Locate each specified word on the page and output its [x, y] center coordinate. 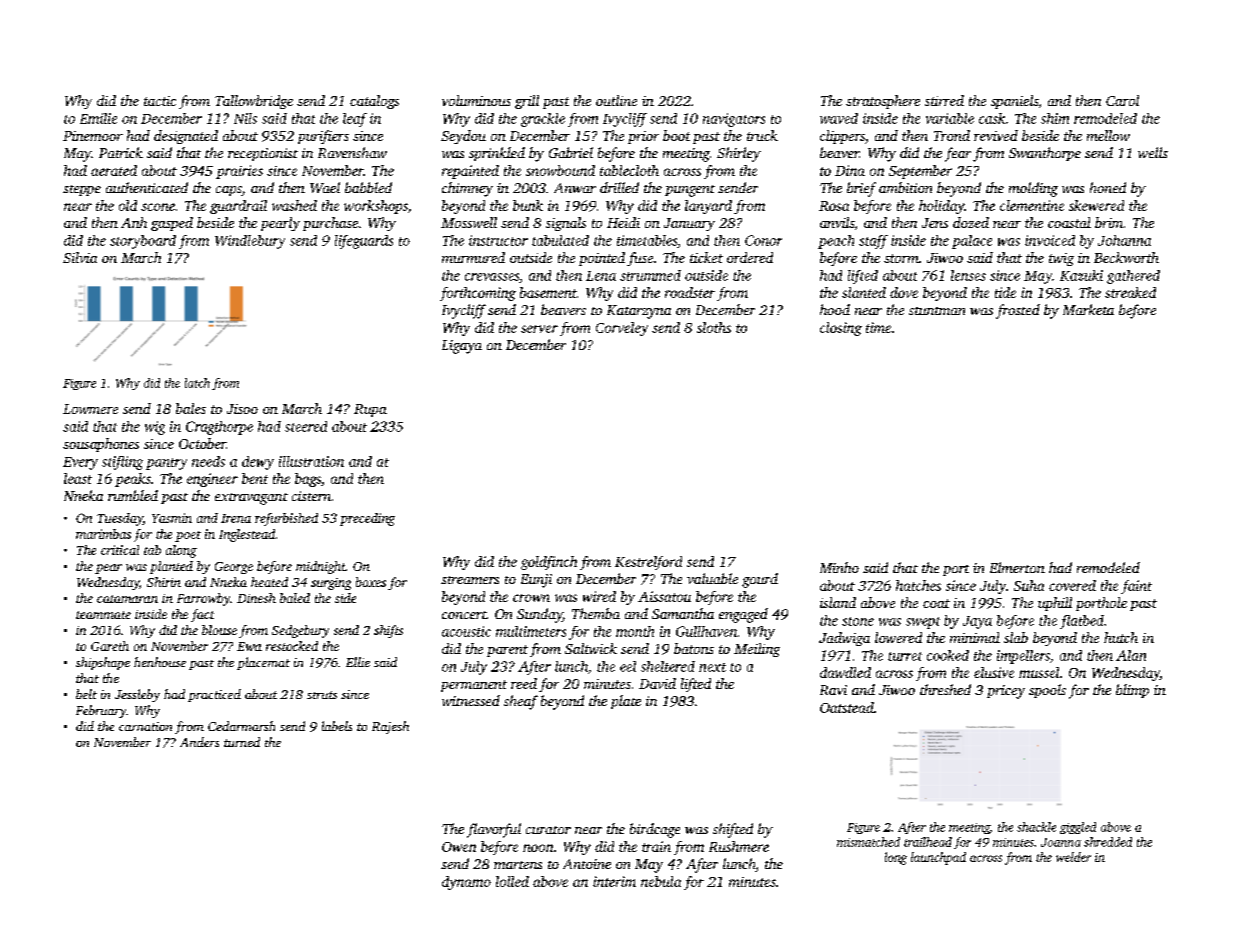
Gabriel [571, 152]
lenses [968, 275]
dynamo [466, 883]
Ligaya [462, 347]
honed [1108, 187]
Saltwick [591, 648]
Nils [245, 118]
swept [923, 623]
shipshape [103, 663]
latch [197, 383]
